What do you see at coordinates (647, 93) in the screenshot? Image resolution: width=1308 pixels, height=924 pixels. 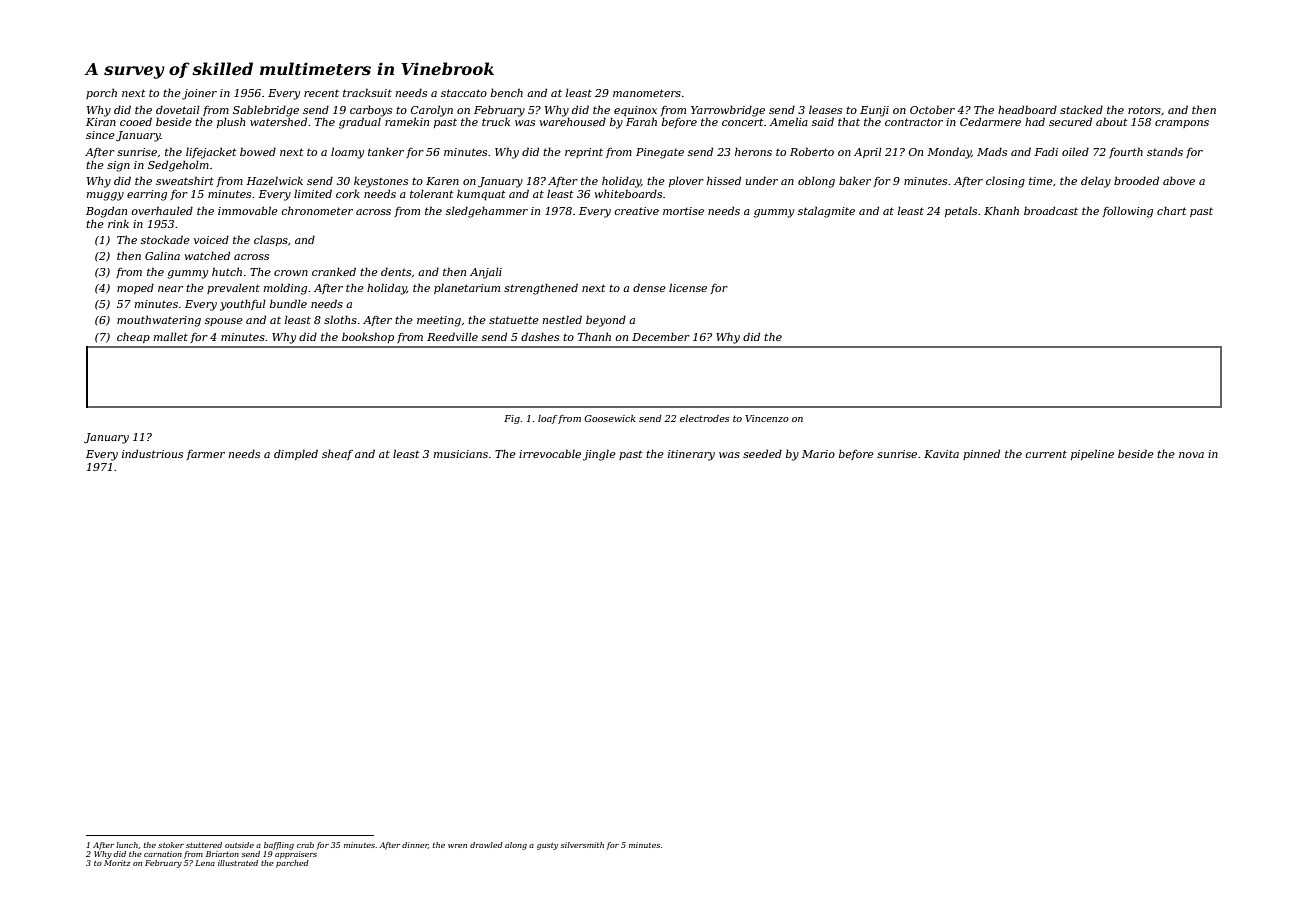 I see `manometers` at bounding box center [647, 93].
